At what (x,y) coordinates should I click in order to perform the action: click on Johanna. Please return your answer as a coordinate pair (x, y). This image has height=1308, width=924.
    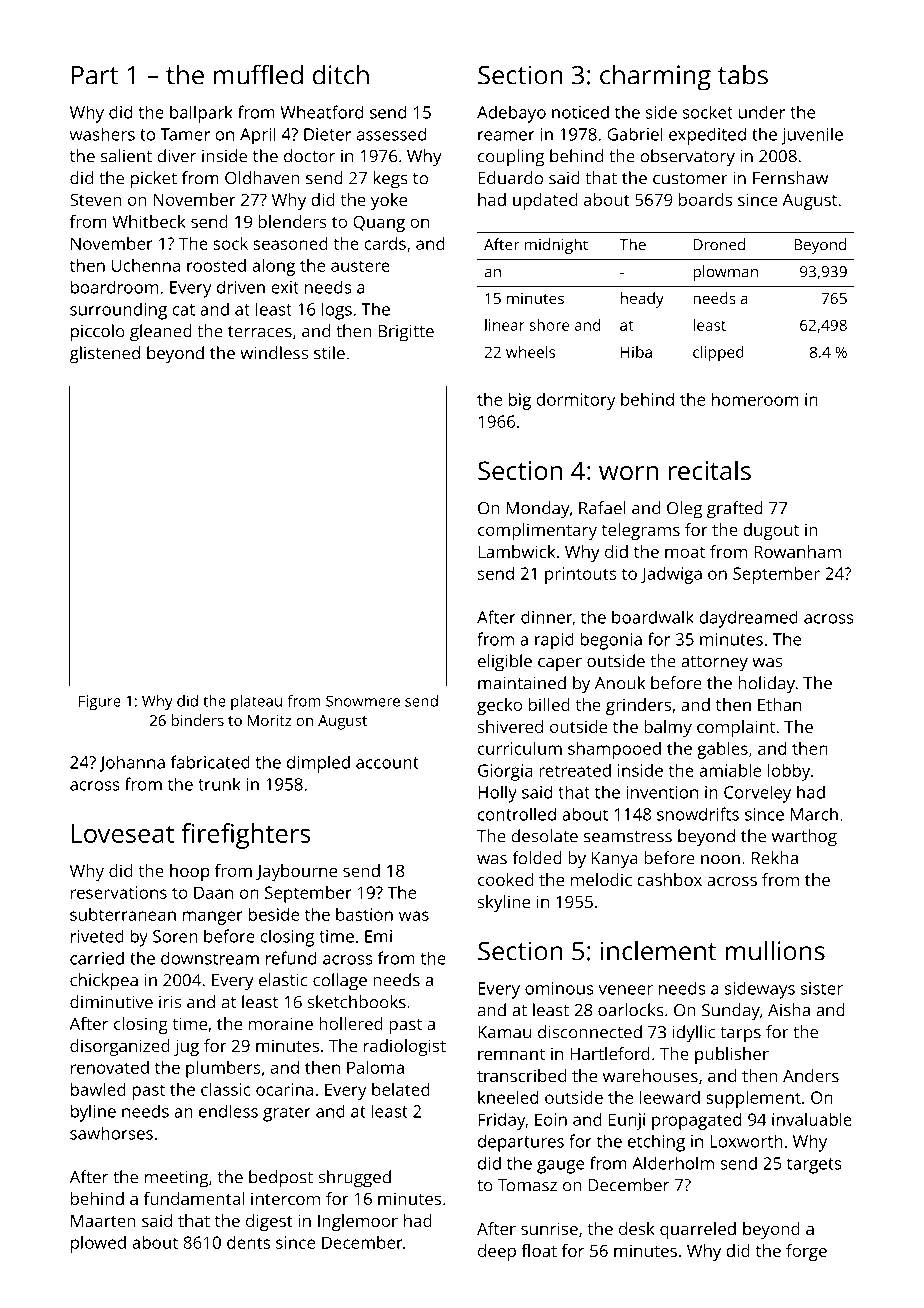
    Looking at the image, I should click on (132, 763).
